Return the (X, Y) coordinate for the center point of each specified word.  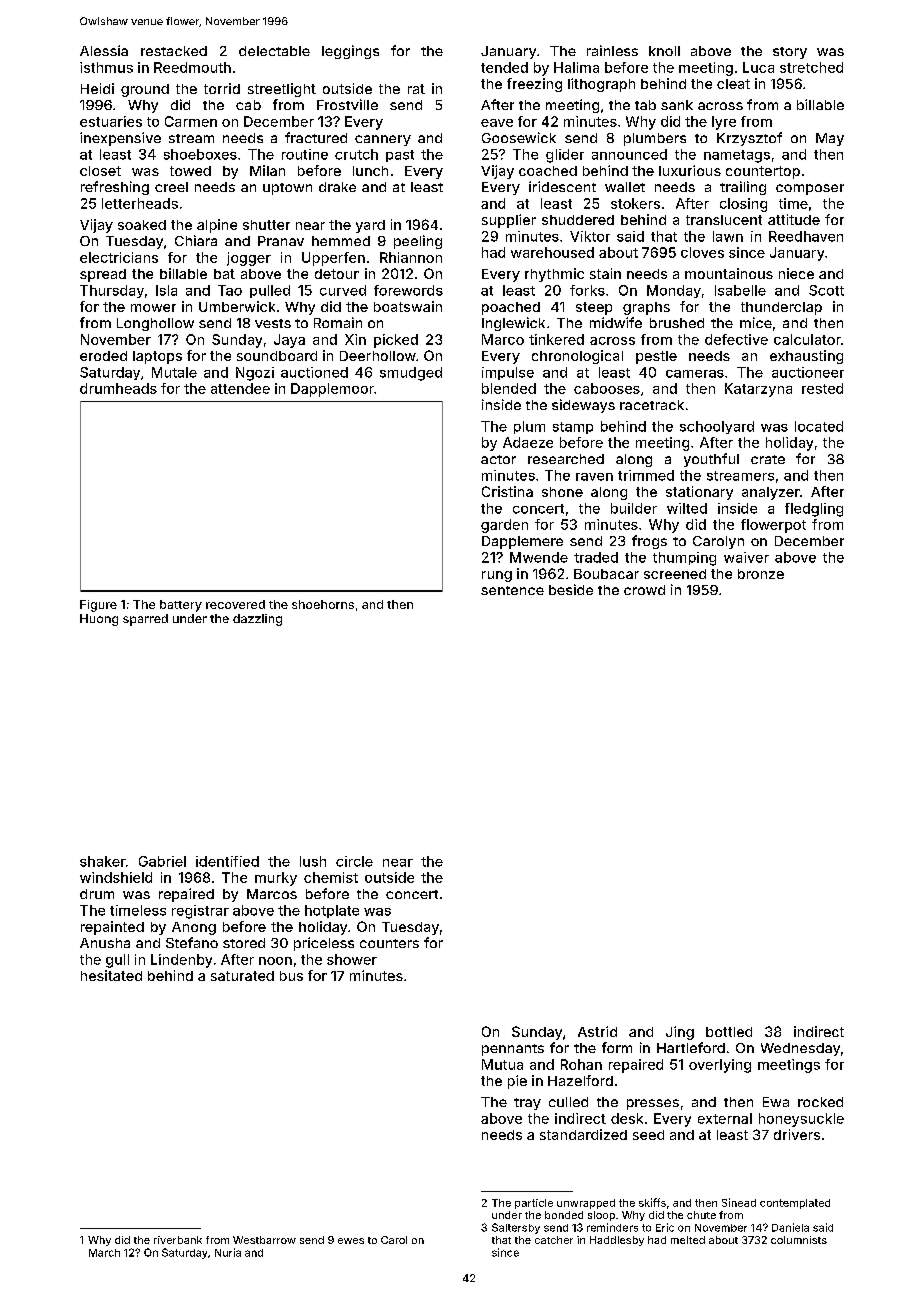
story (790, 53)
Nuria (228, 1252)
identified (227, 861)
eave (497, 123)
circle (354, 861)
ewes (351, 1241)
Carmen (191, 121)
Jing (680, 1033)
